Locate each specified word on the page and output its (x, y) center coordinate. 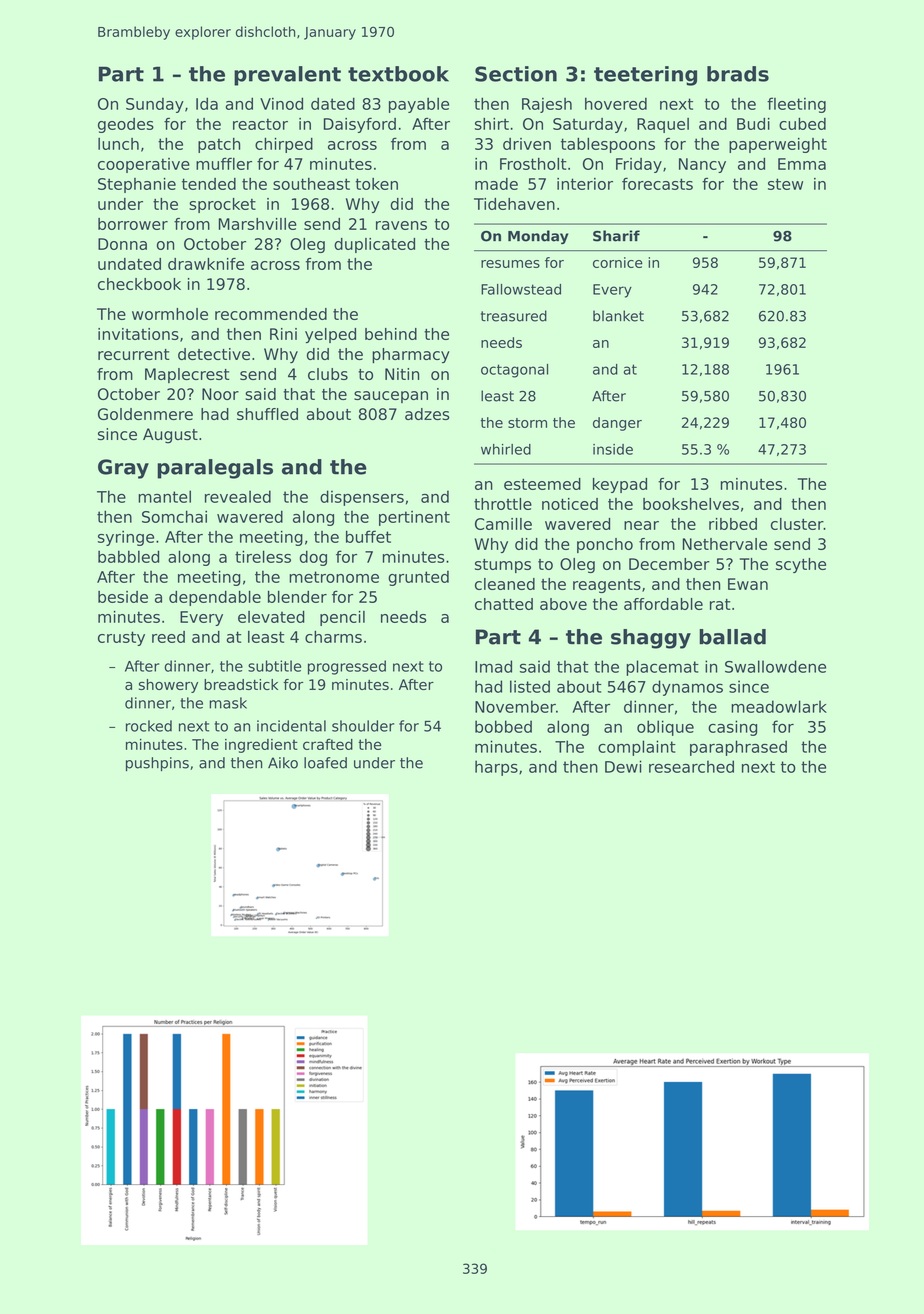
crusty (121, 638)
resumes (510, 264)
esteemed (542, 484)
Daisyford (360, 125)
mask (228, 703)
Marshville (258, 224)
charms (333, 637)
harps (496, 768)
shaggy (651, 639)
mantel (164, 496)
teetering (645, 76)
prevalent (287, 76)
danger (617, 424)
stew (785, 184)
